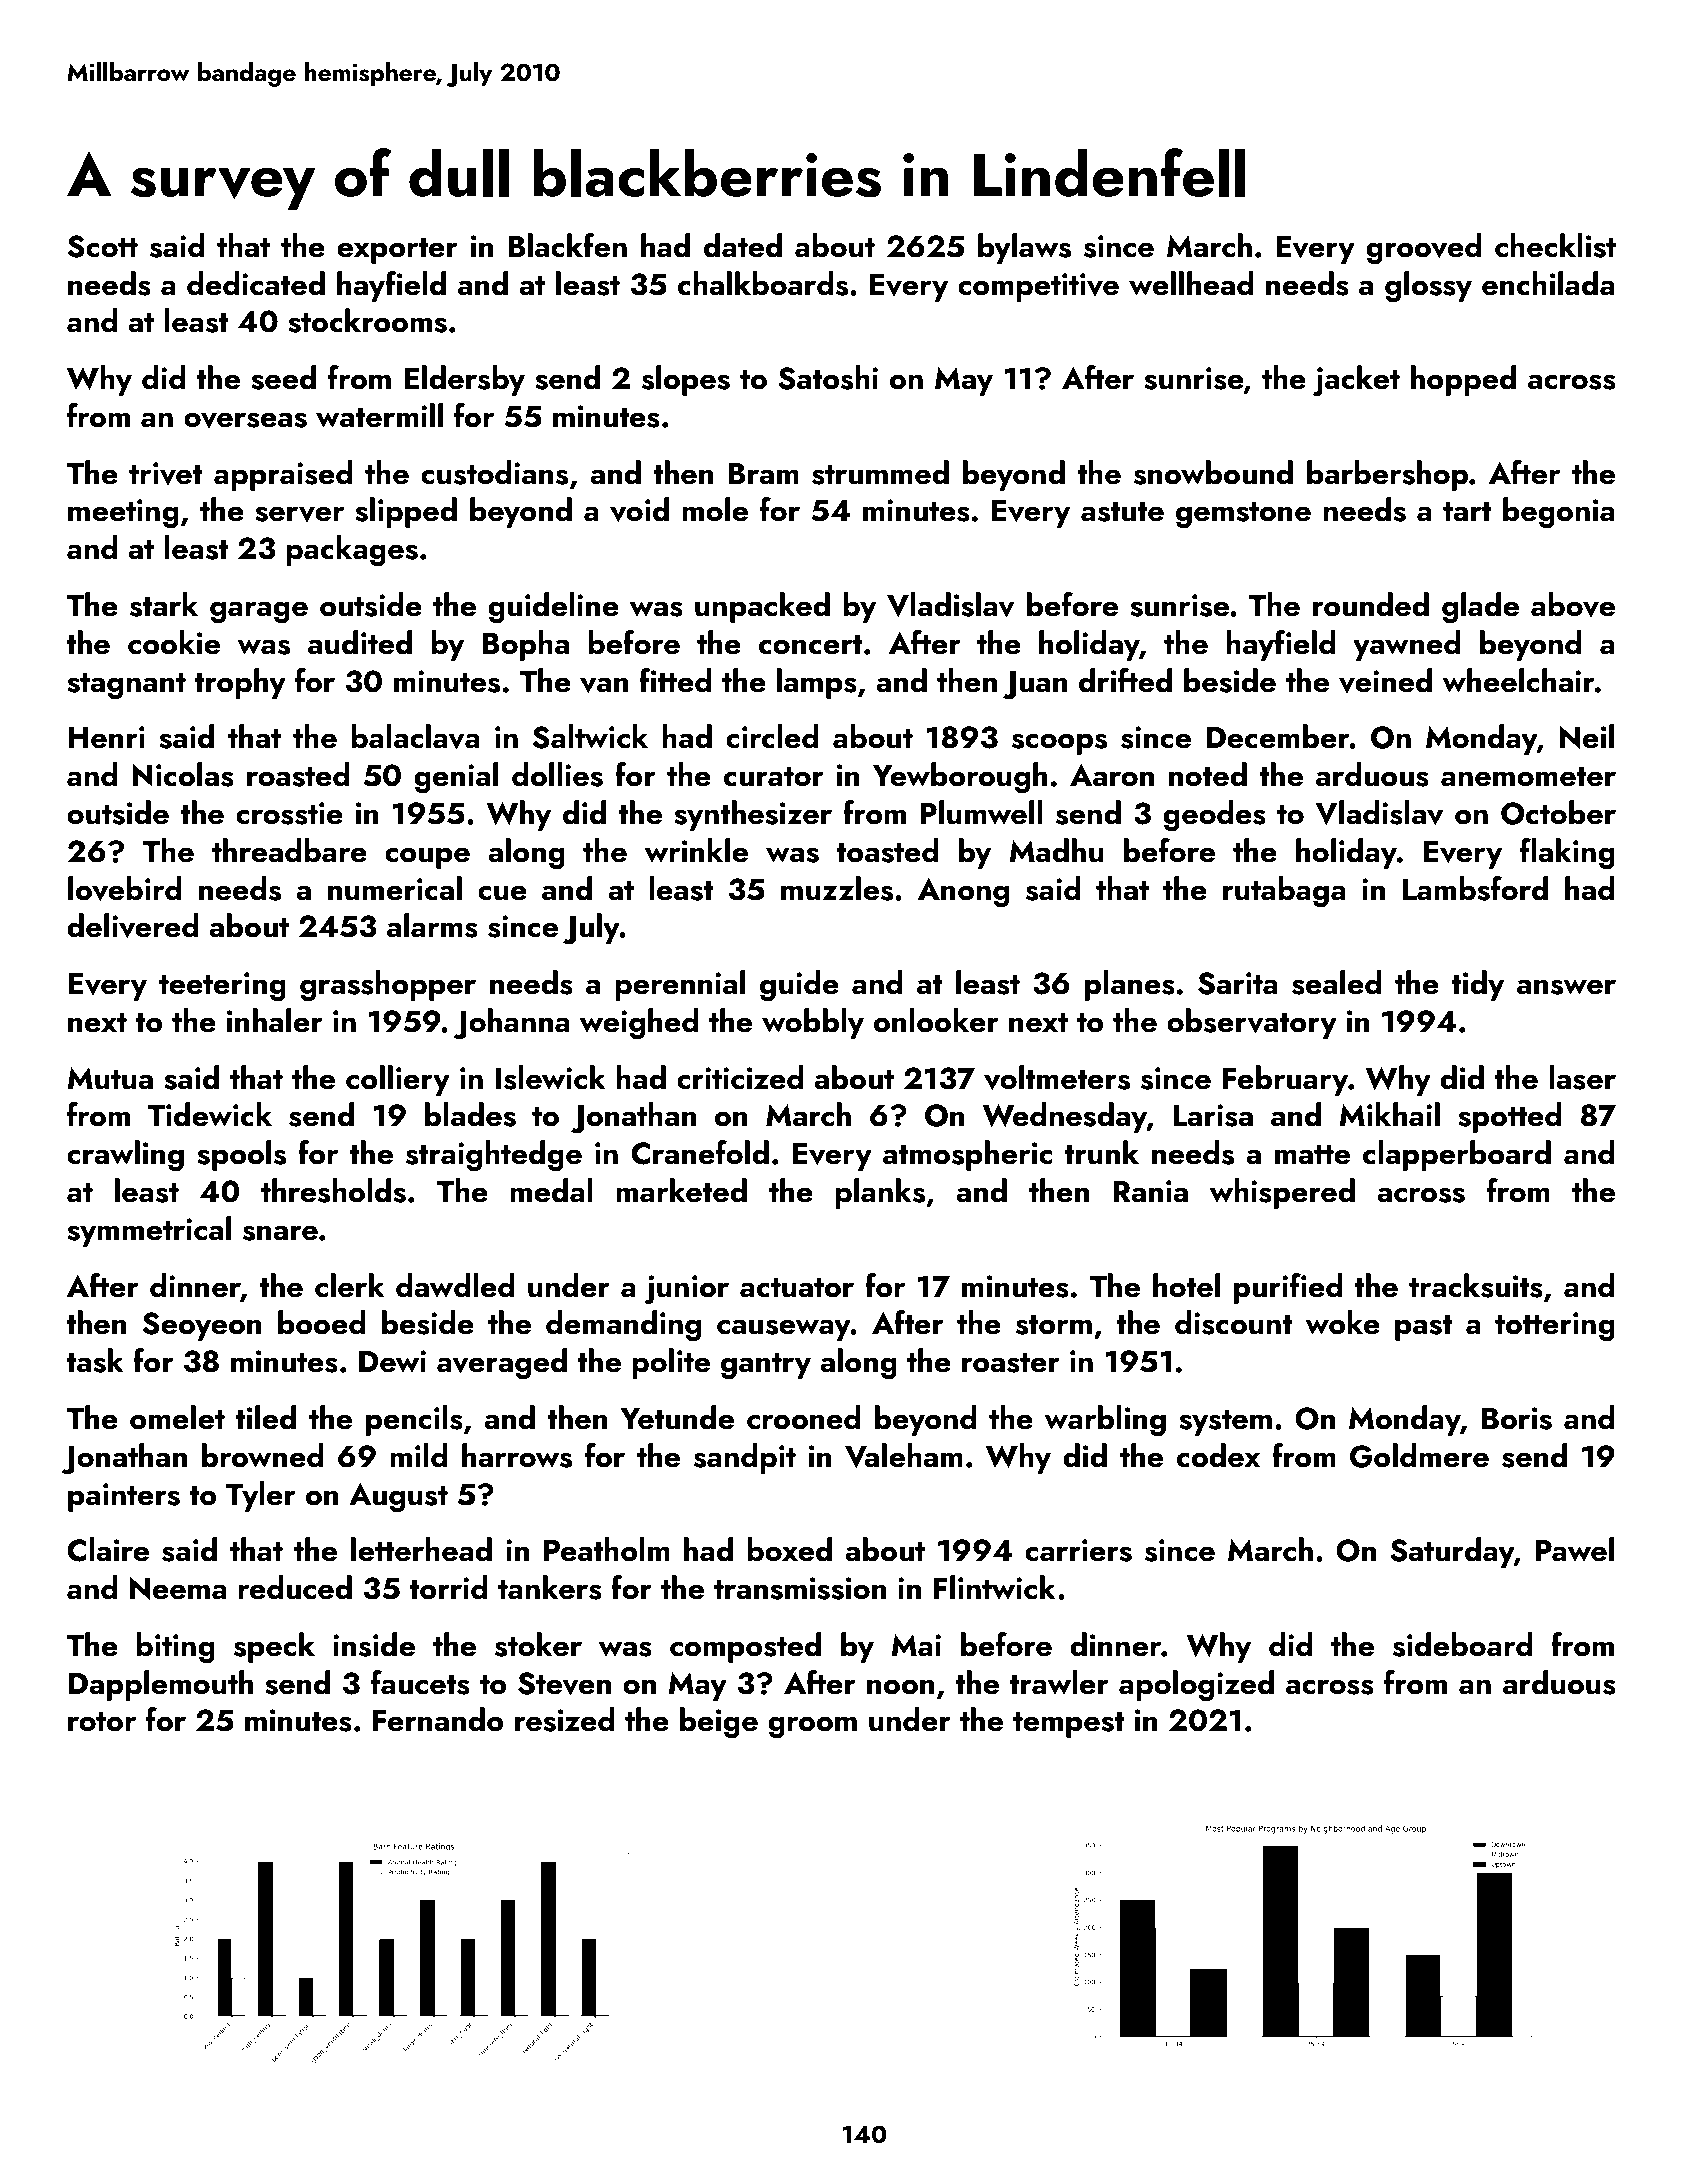 This page has height=2178, width=1683. I want to click on chalkboards, so click(763, 283).
